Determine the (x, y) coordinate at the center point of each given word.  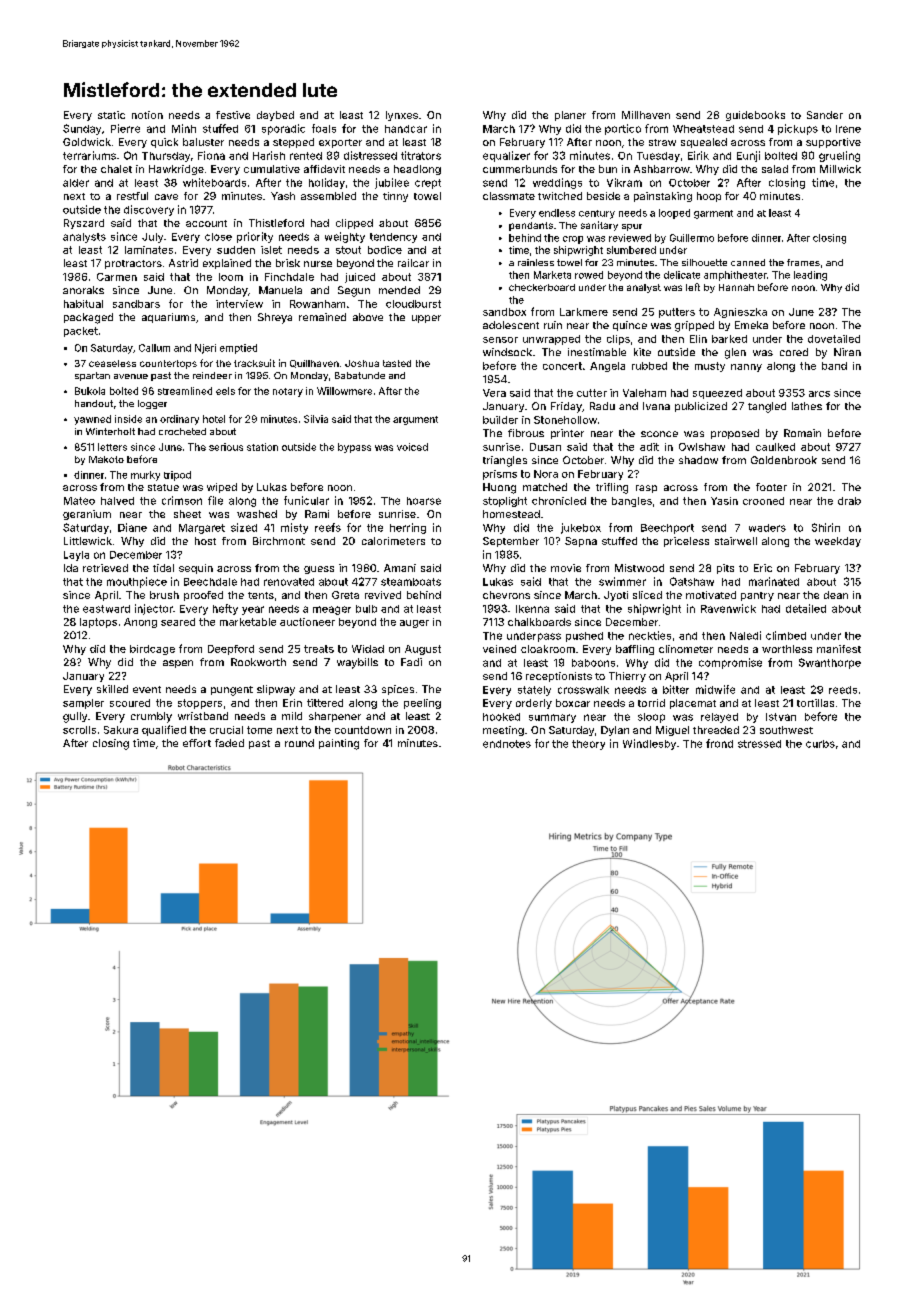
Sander (825, 115)
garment (713, 214)
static (111, 115)
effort (197, 743)
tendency (393, 238)
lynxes (402, 116)
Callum (154, 348)
